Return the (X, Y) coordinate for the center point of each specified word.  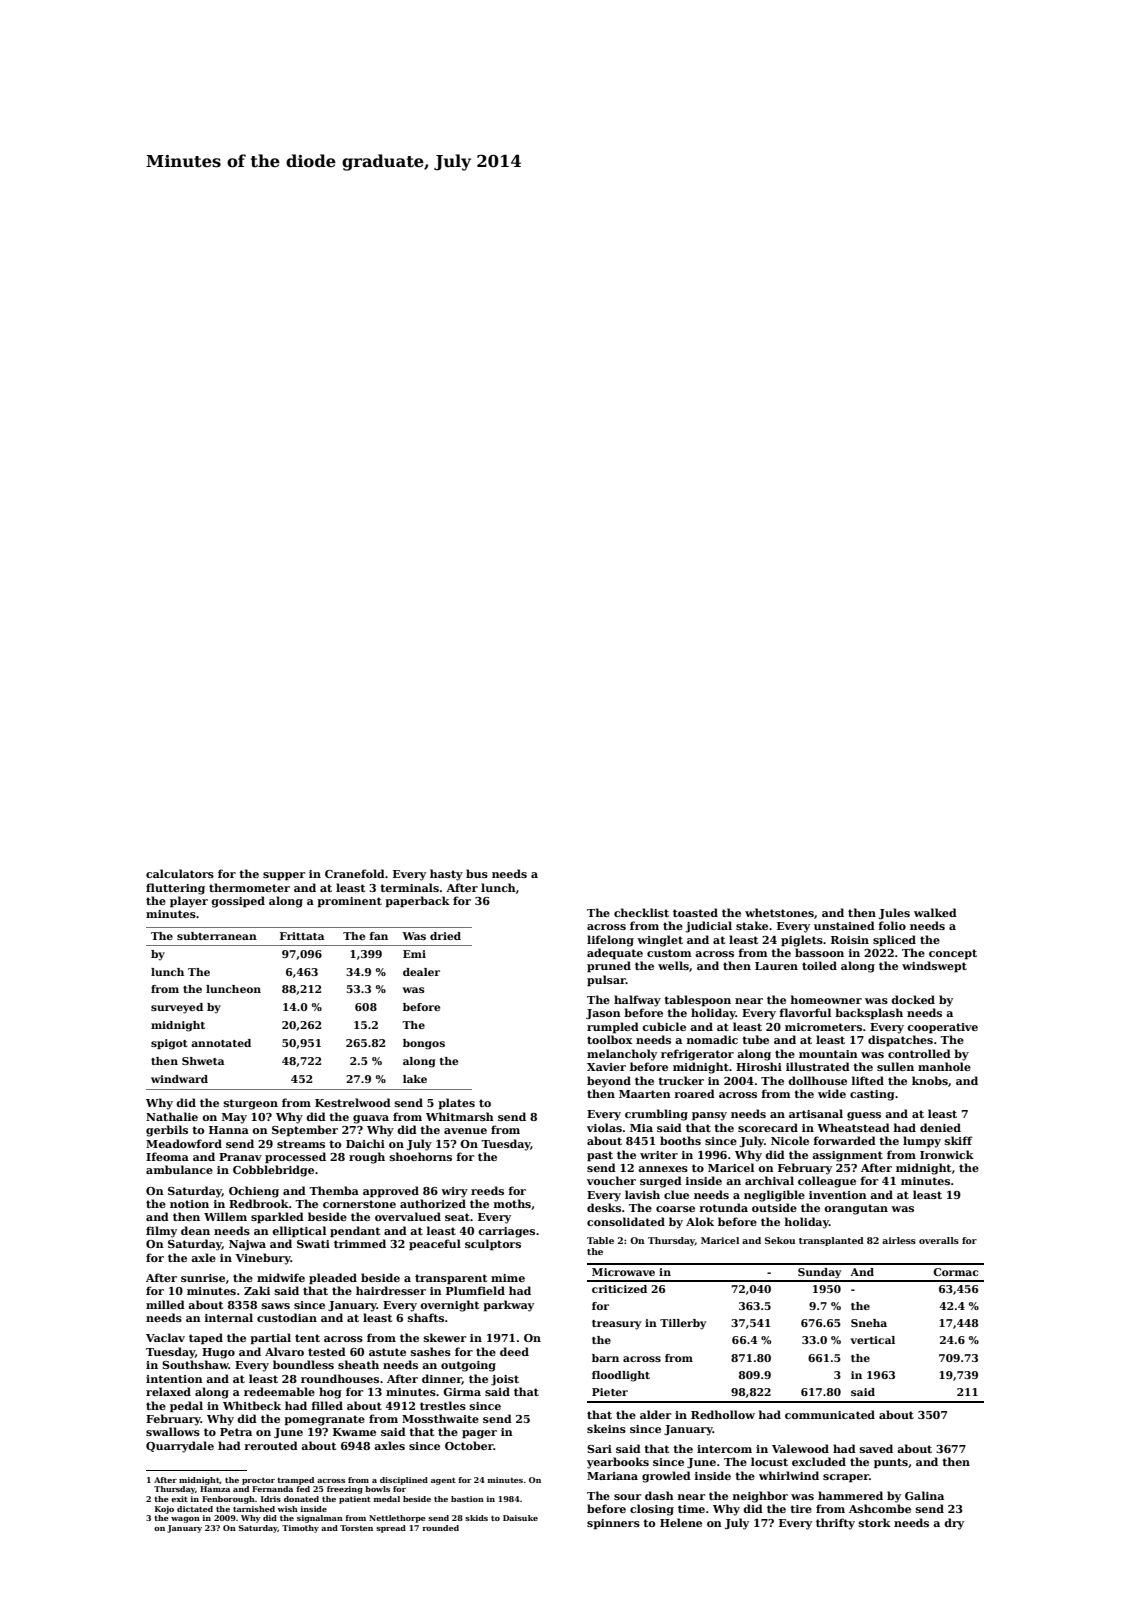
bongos (424, 1044)
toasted (695, 912)
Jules (894, 913)
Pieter (610, 1392)
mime (508, 1278)
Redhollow (723, 1414)
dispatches (900, 1041)
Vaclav (165, 1337)
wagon (185, 1520)
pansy (709, 1116)
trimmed (360, 1243)
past (600, 1156)
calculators (180, 873)
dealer (421, 972)
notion (189, 1204)
